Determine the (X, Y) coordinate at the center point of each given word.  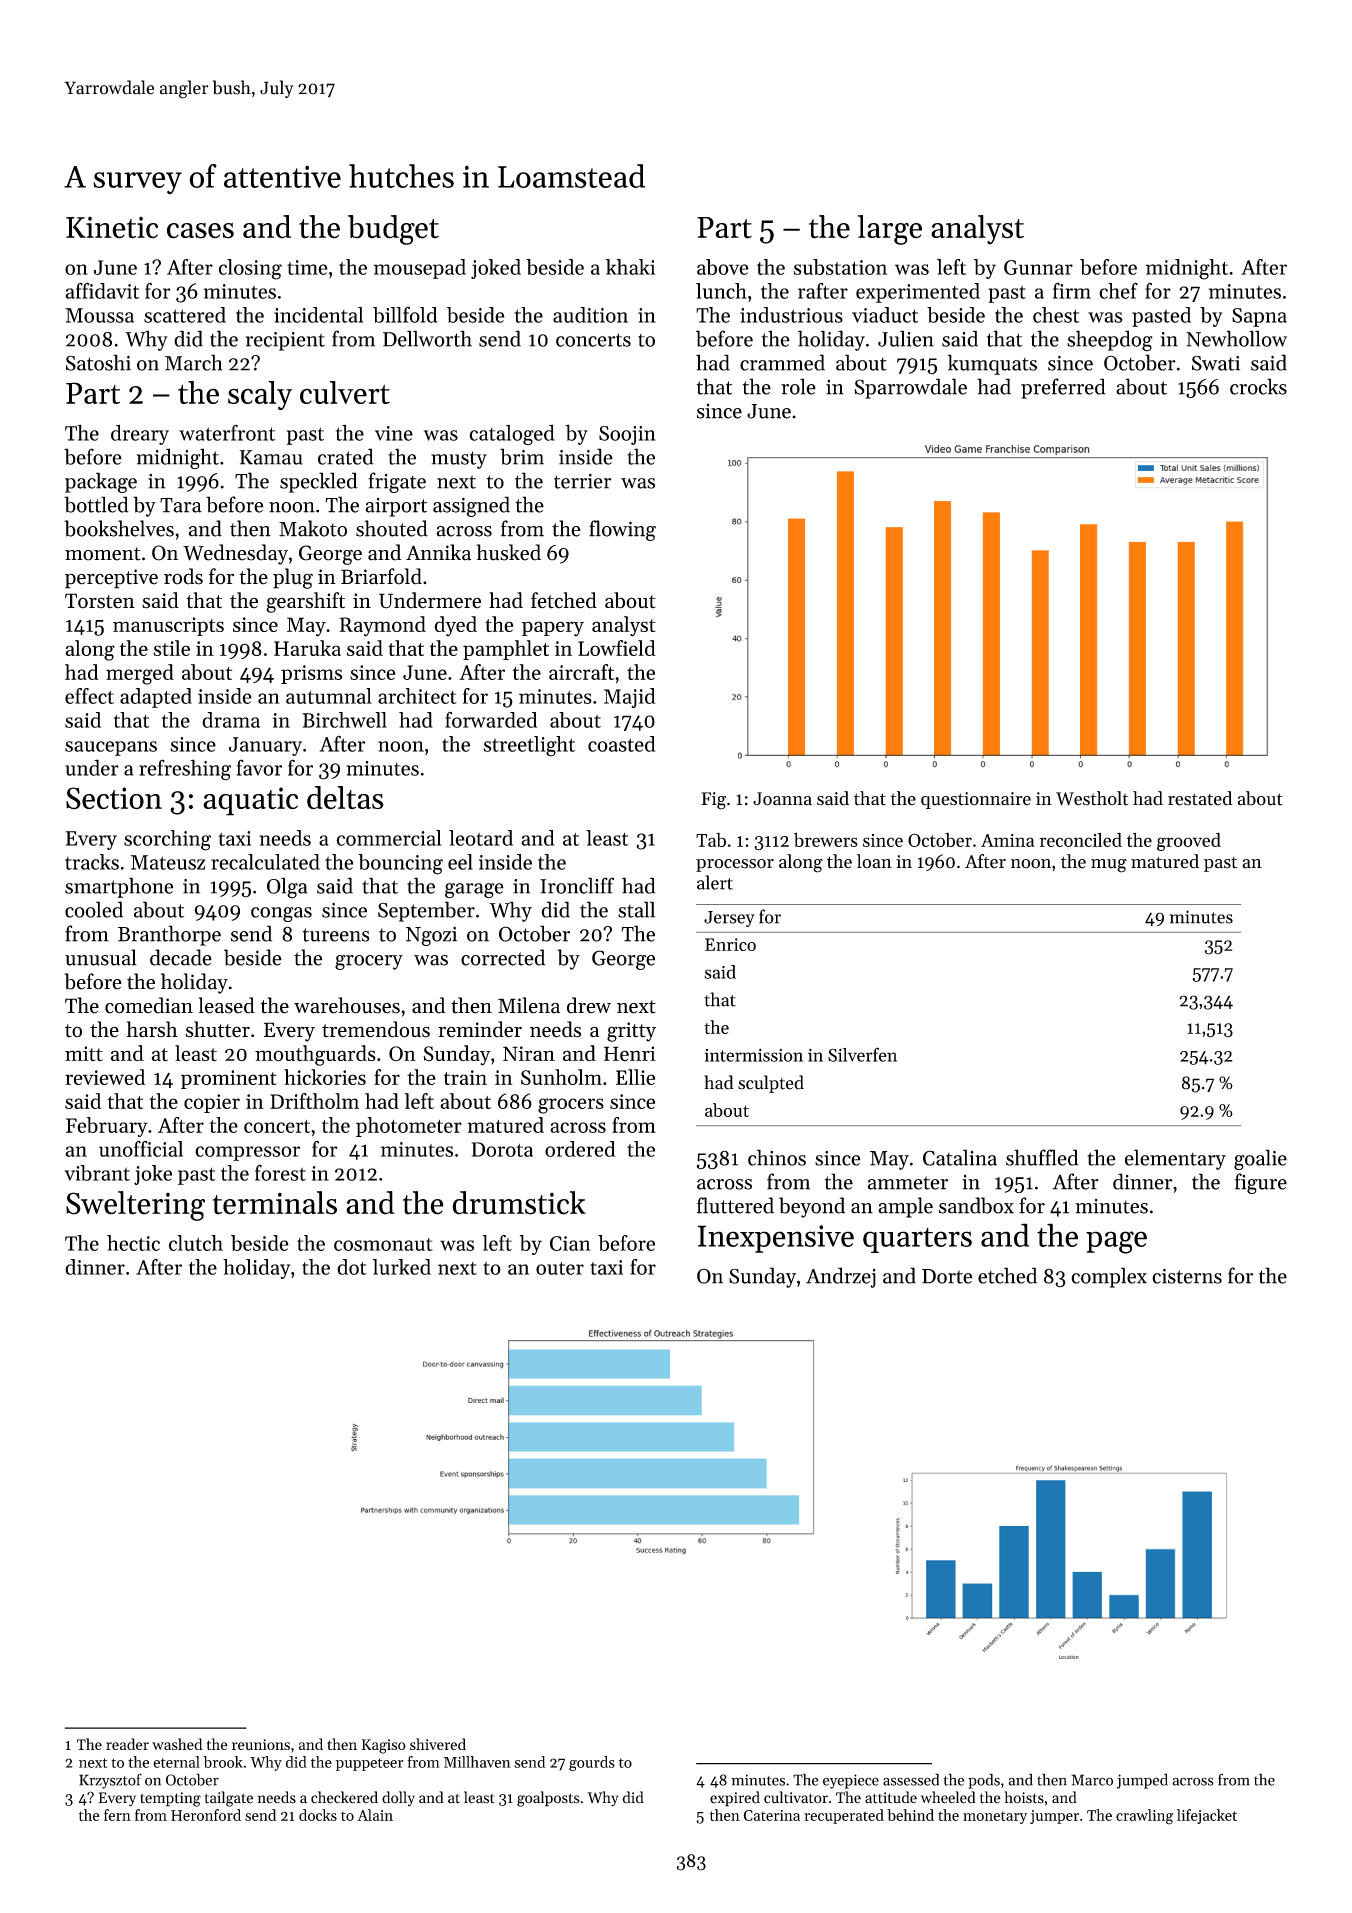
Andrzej (841, 1277)
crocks (1258, 386)
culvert (345, 392)
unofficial (141, 1149)
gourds (592, 1763)
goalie (1260, 1159)
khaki (631, 267)
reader (127, 1744)
